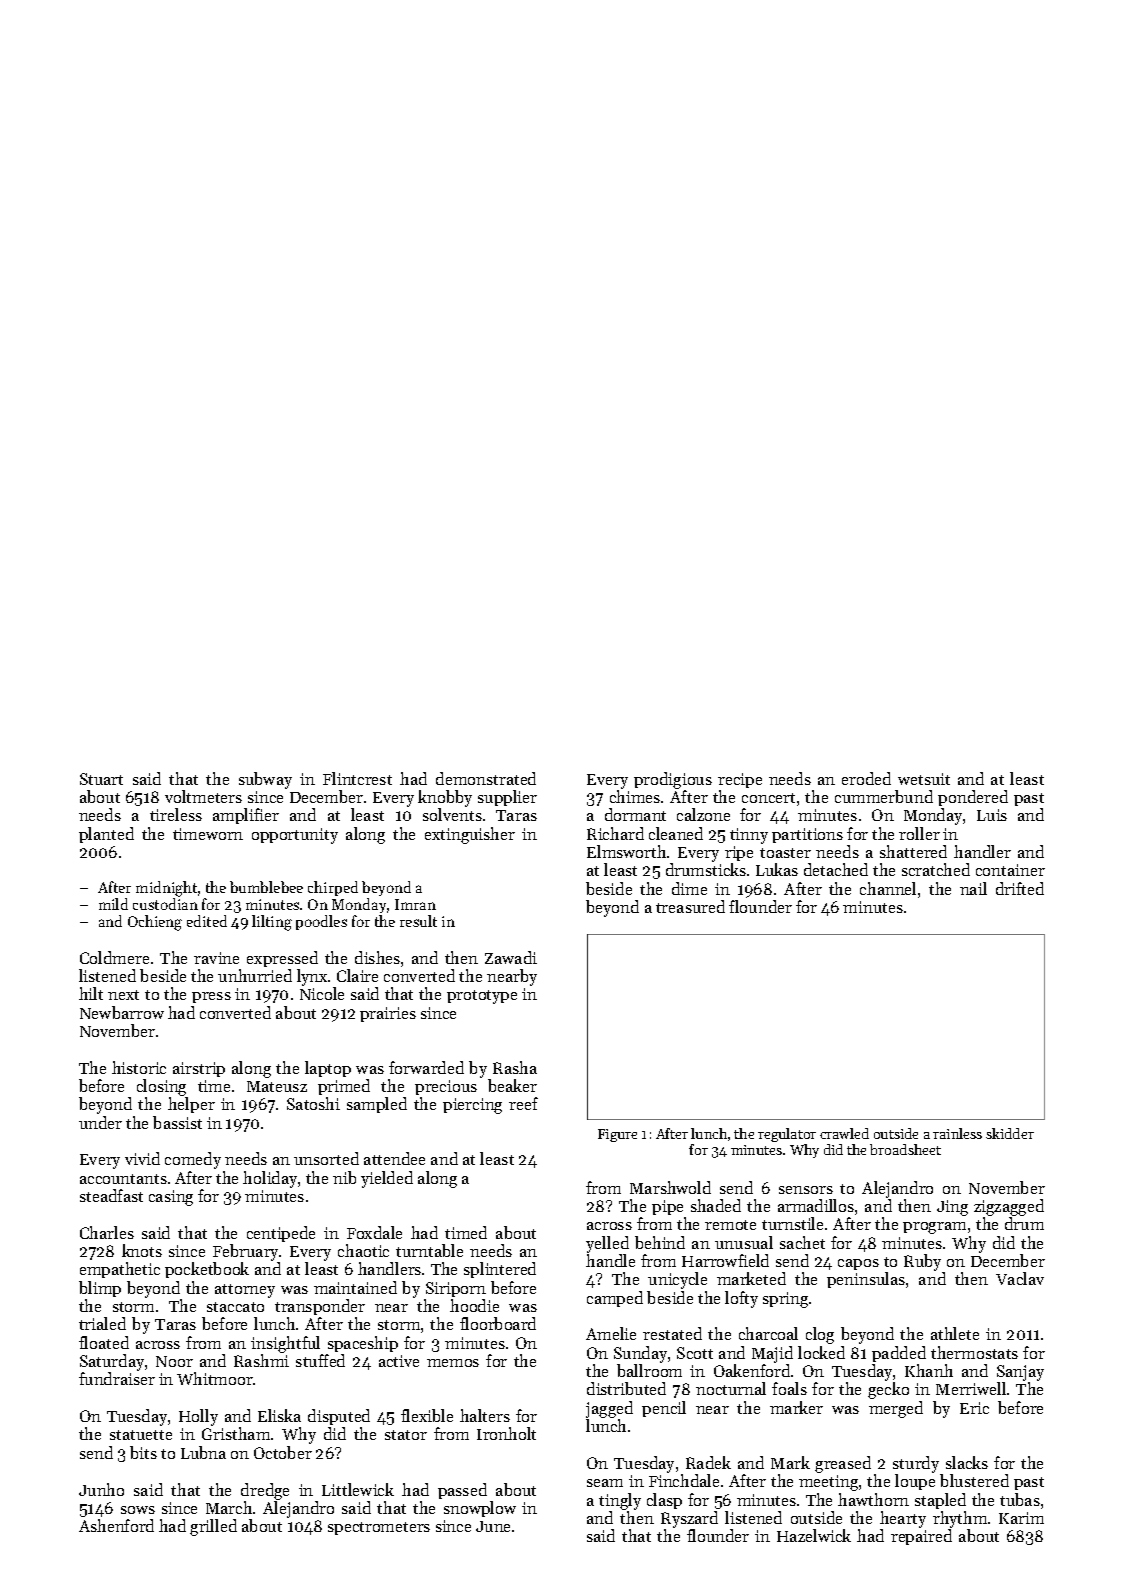  I want to click on Newbarrow, so click(122, 1012).
